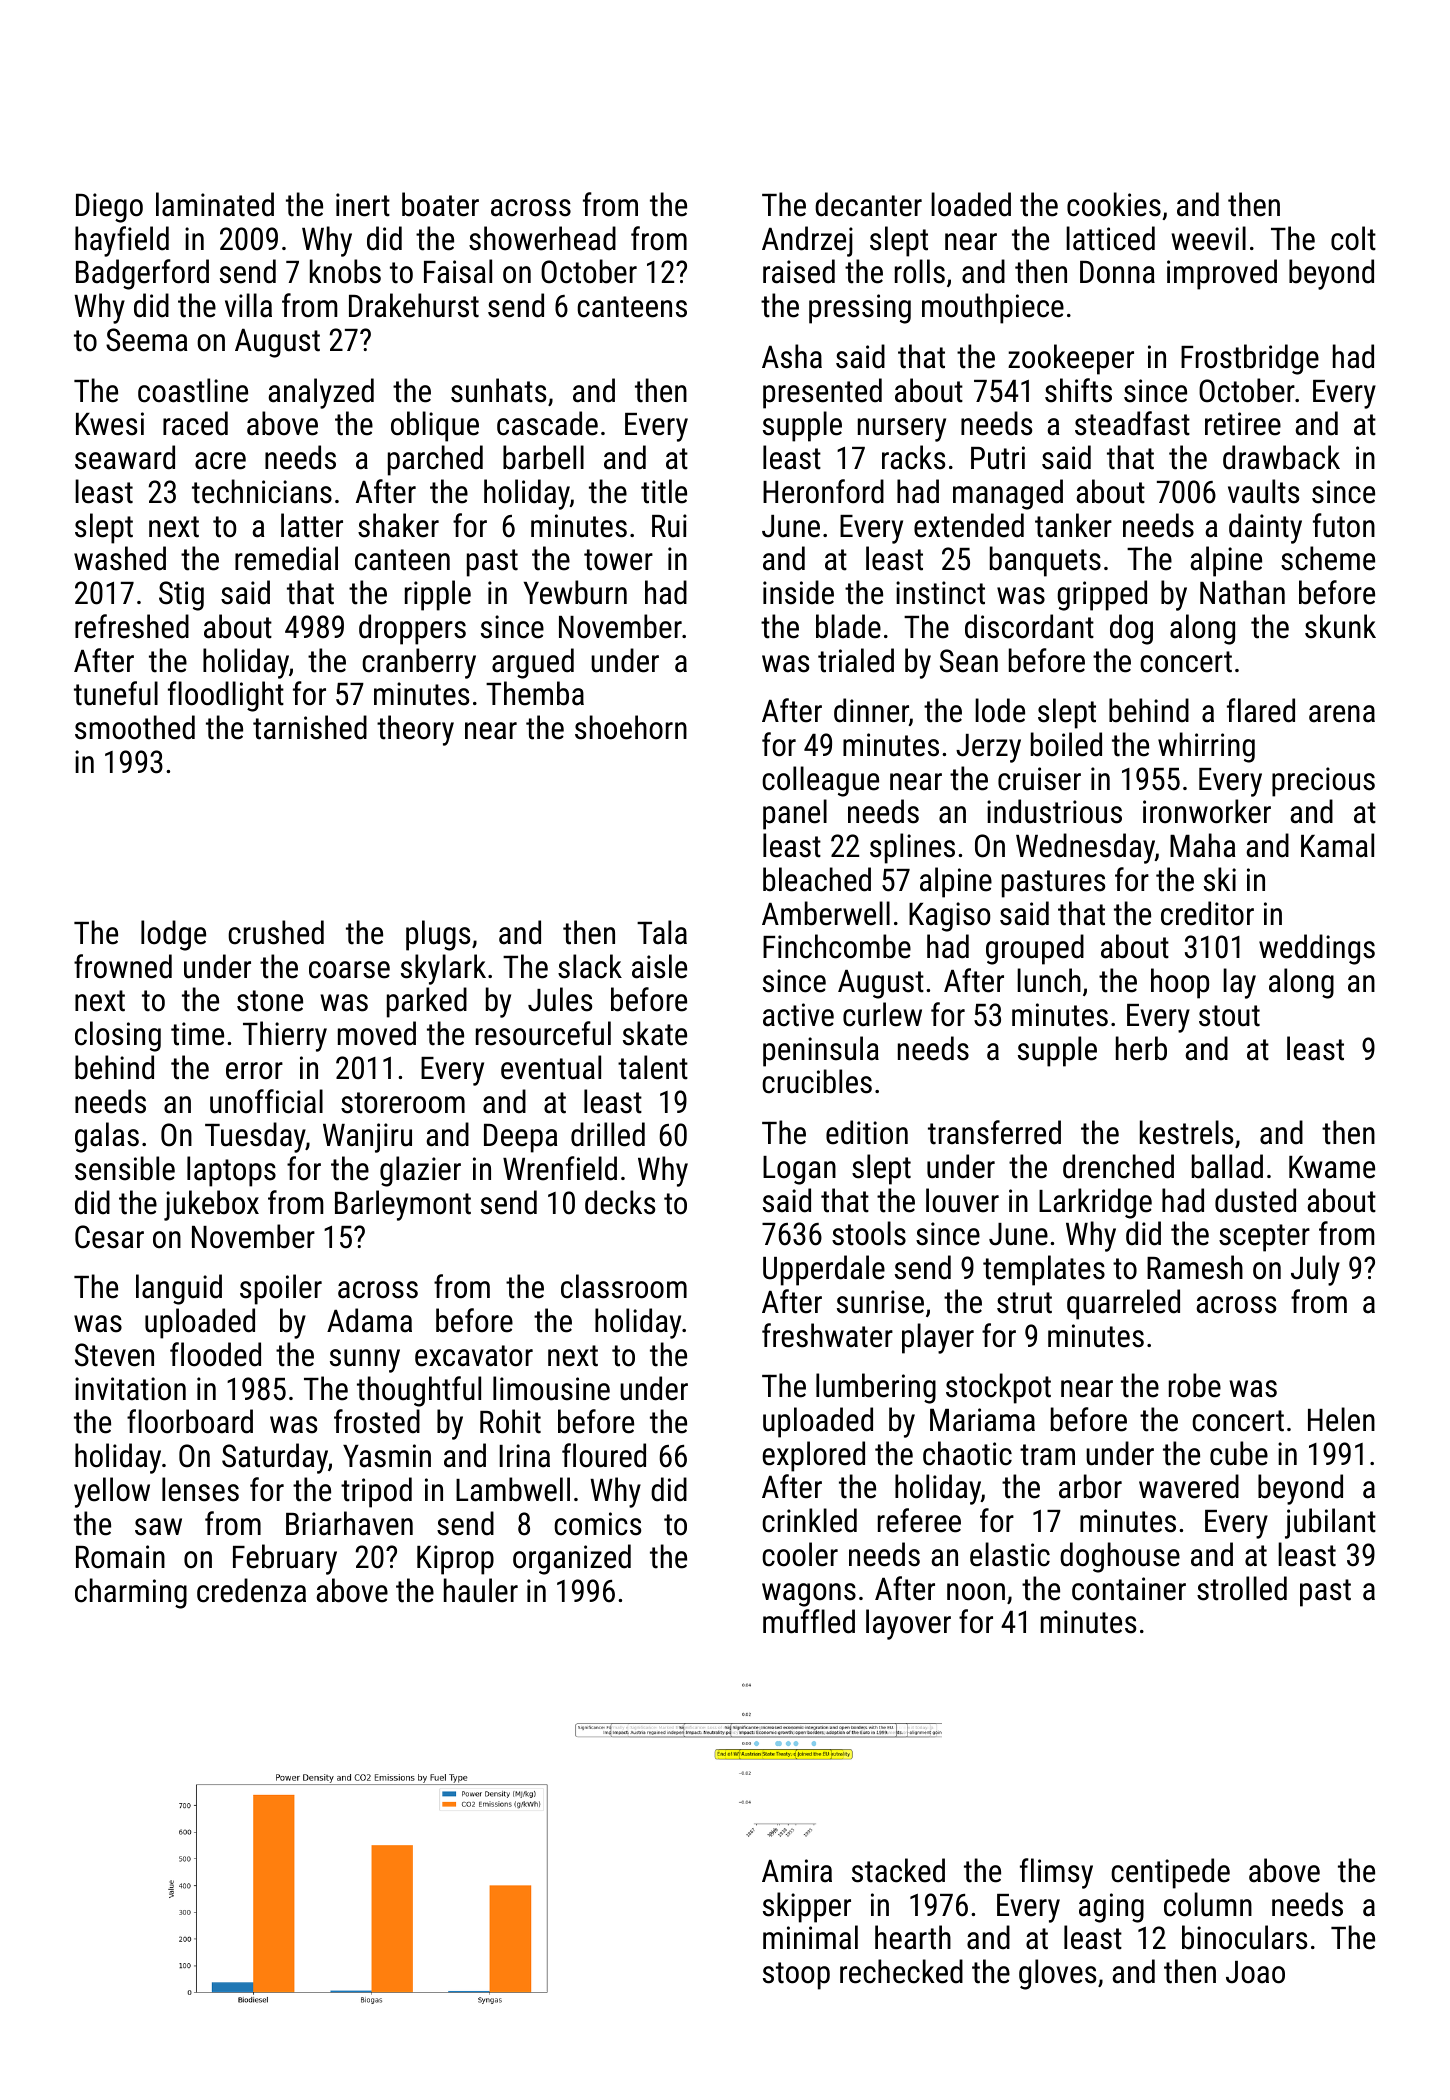 The height and width of the screenshot is (2100, 1450). Describe the element at coordinates (1255, 1972) in the screenshot. I see `Joao` at that location.
